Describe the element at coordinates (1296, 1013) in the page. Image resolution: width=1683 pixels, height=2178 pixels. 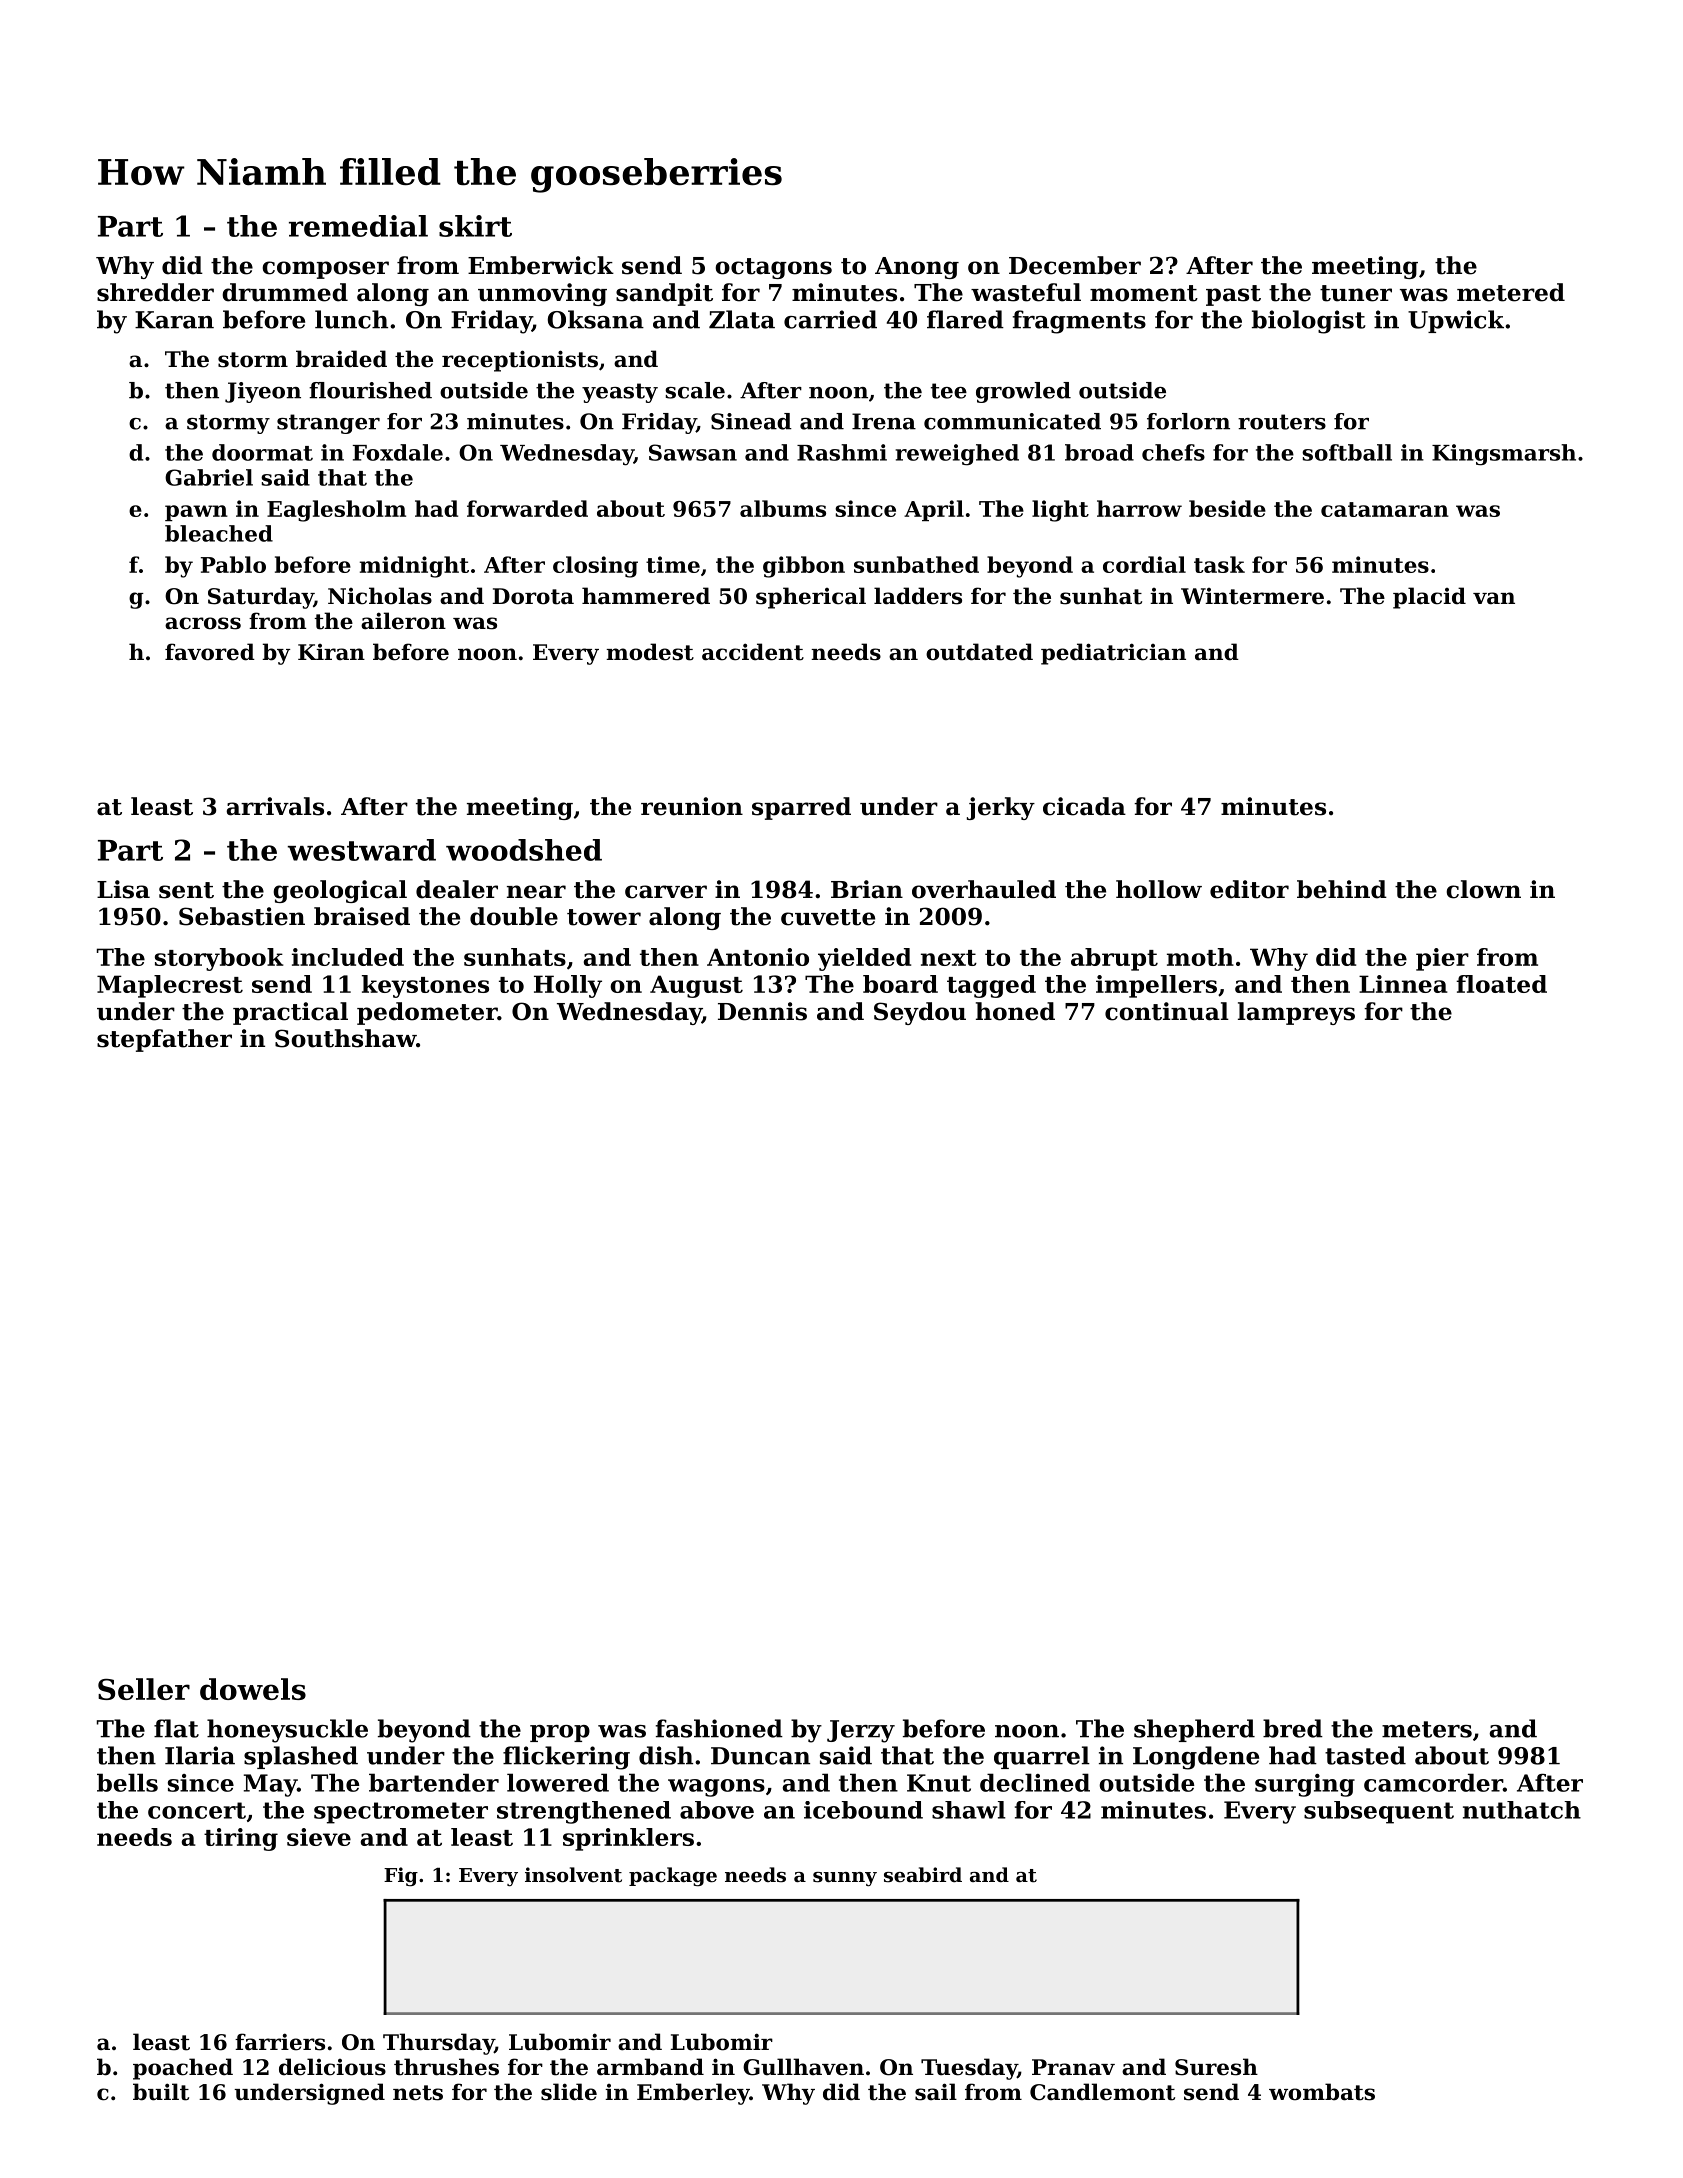
I see `lampreys` at that location.
